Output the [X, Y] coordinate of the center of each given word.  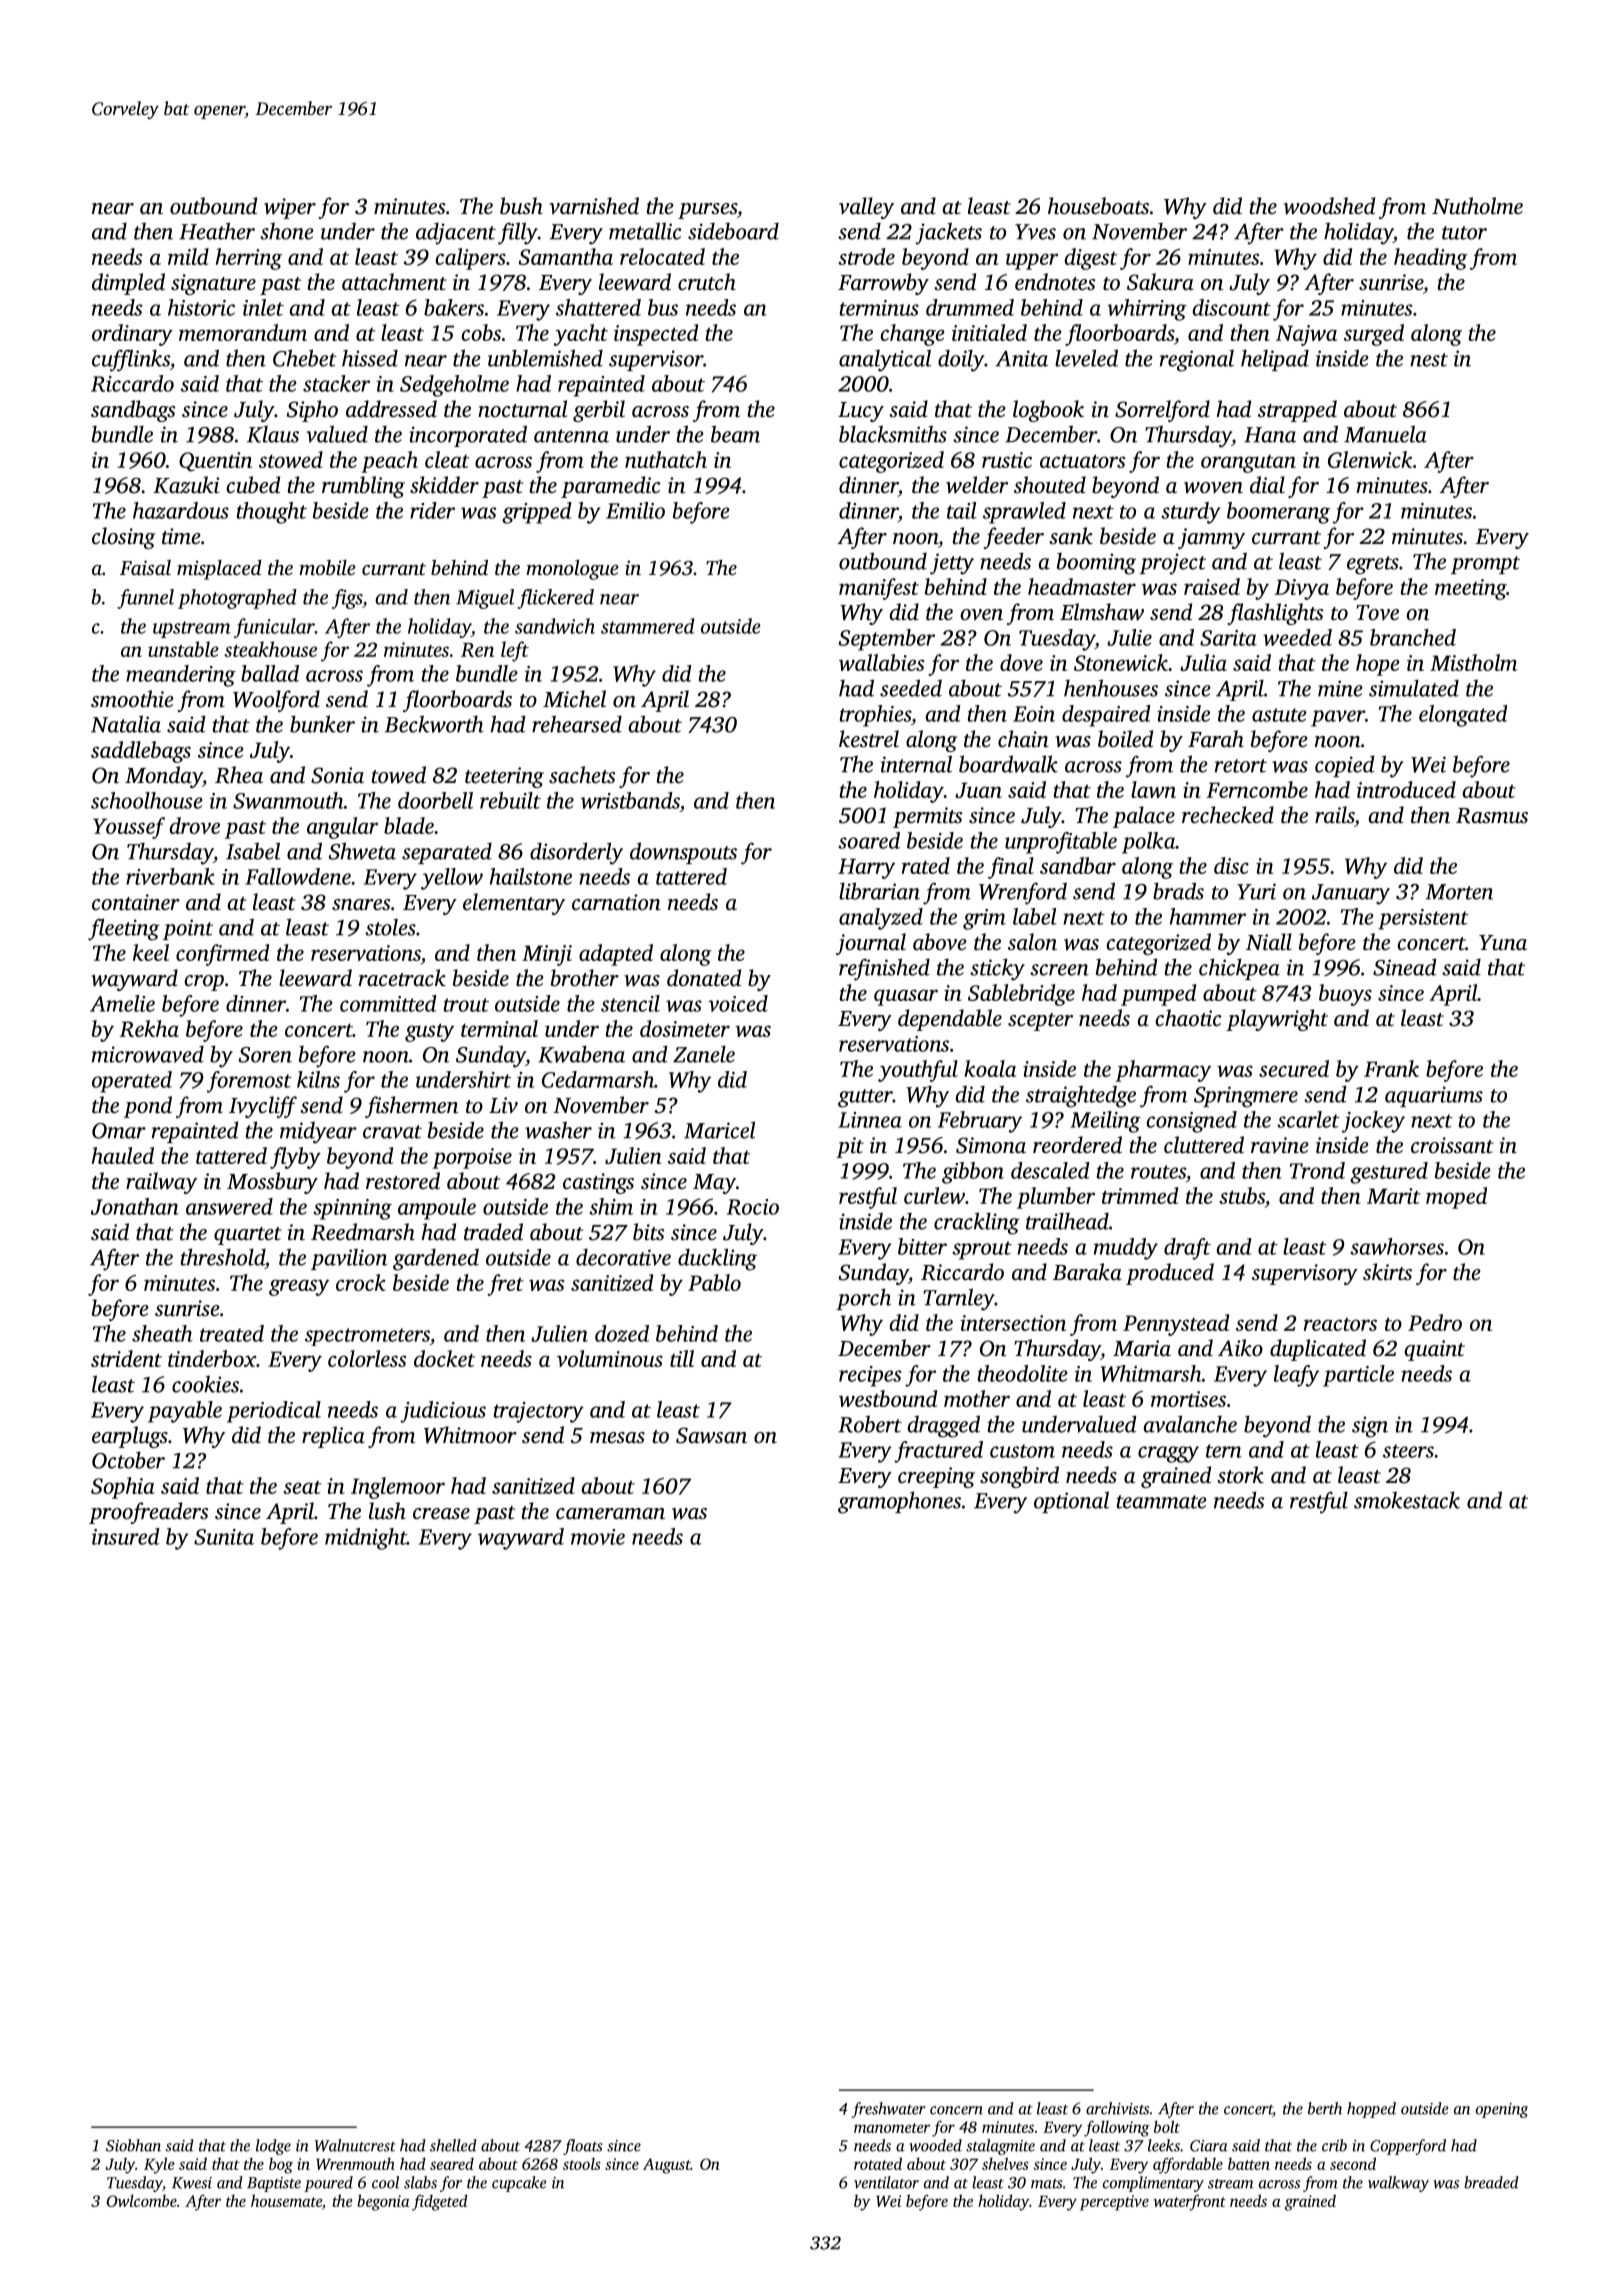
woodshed [1329, 206]
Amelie [122, 1003]
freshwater [889, 2110]
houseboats [1098, 206]
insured [126, 1536]
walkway [1398, 2184]
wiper [290, 208]
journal [871, 944]
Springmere [1246, 1097]
